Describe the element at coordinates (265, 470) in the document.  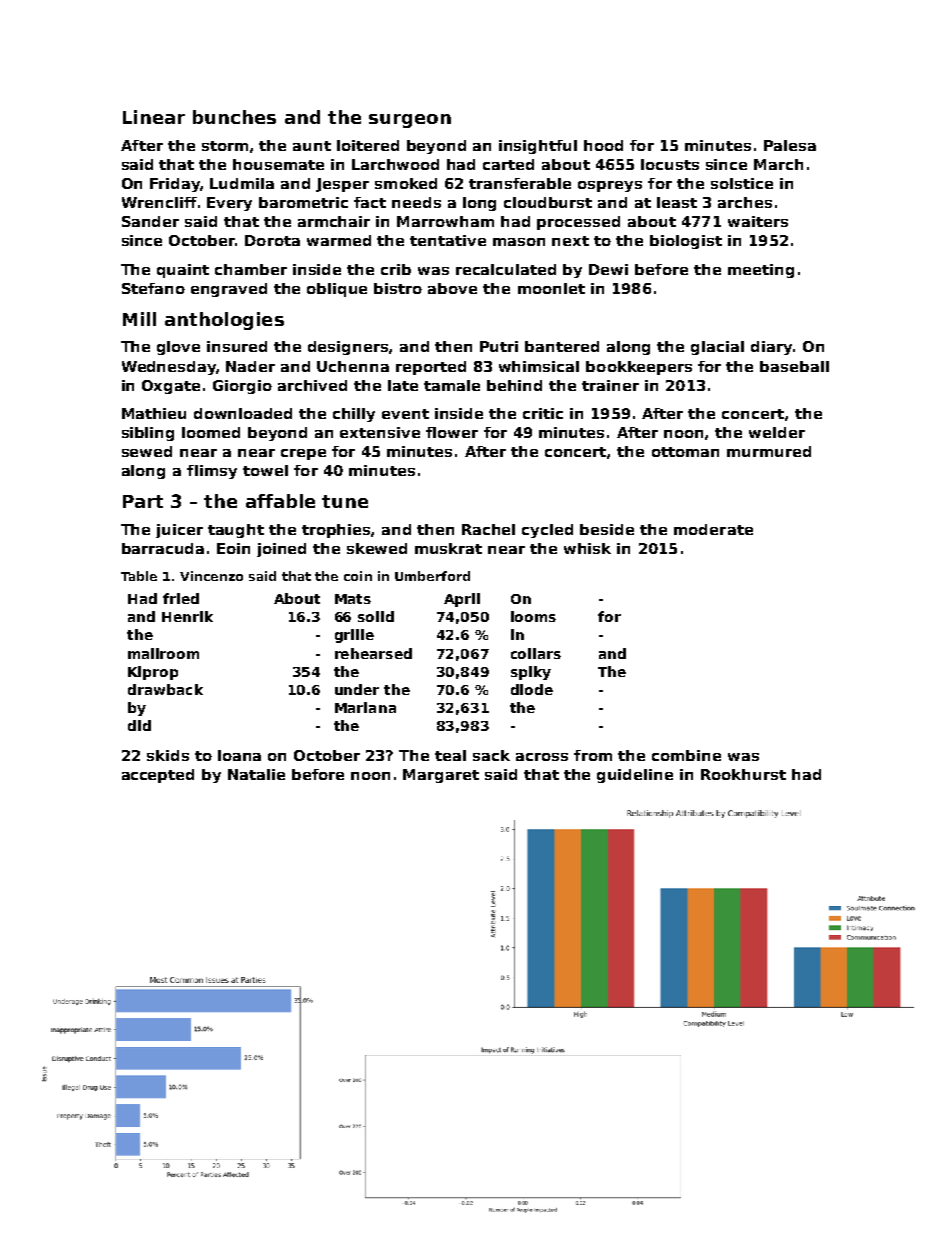
I see `towel` at that location.
